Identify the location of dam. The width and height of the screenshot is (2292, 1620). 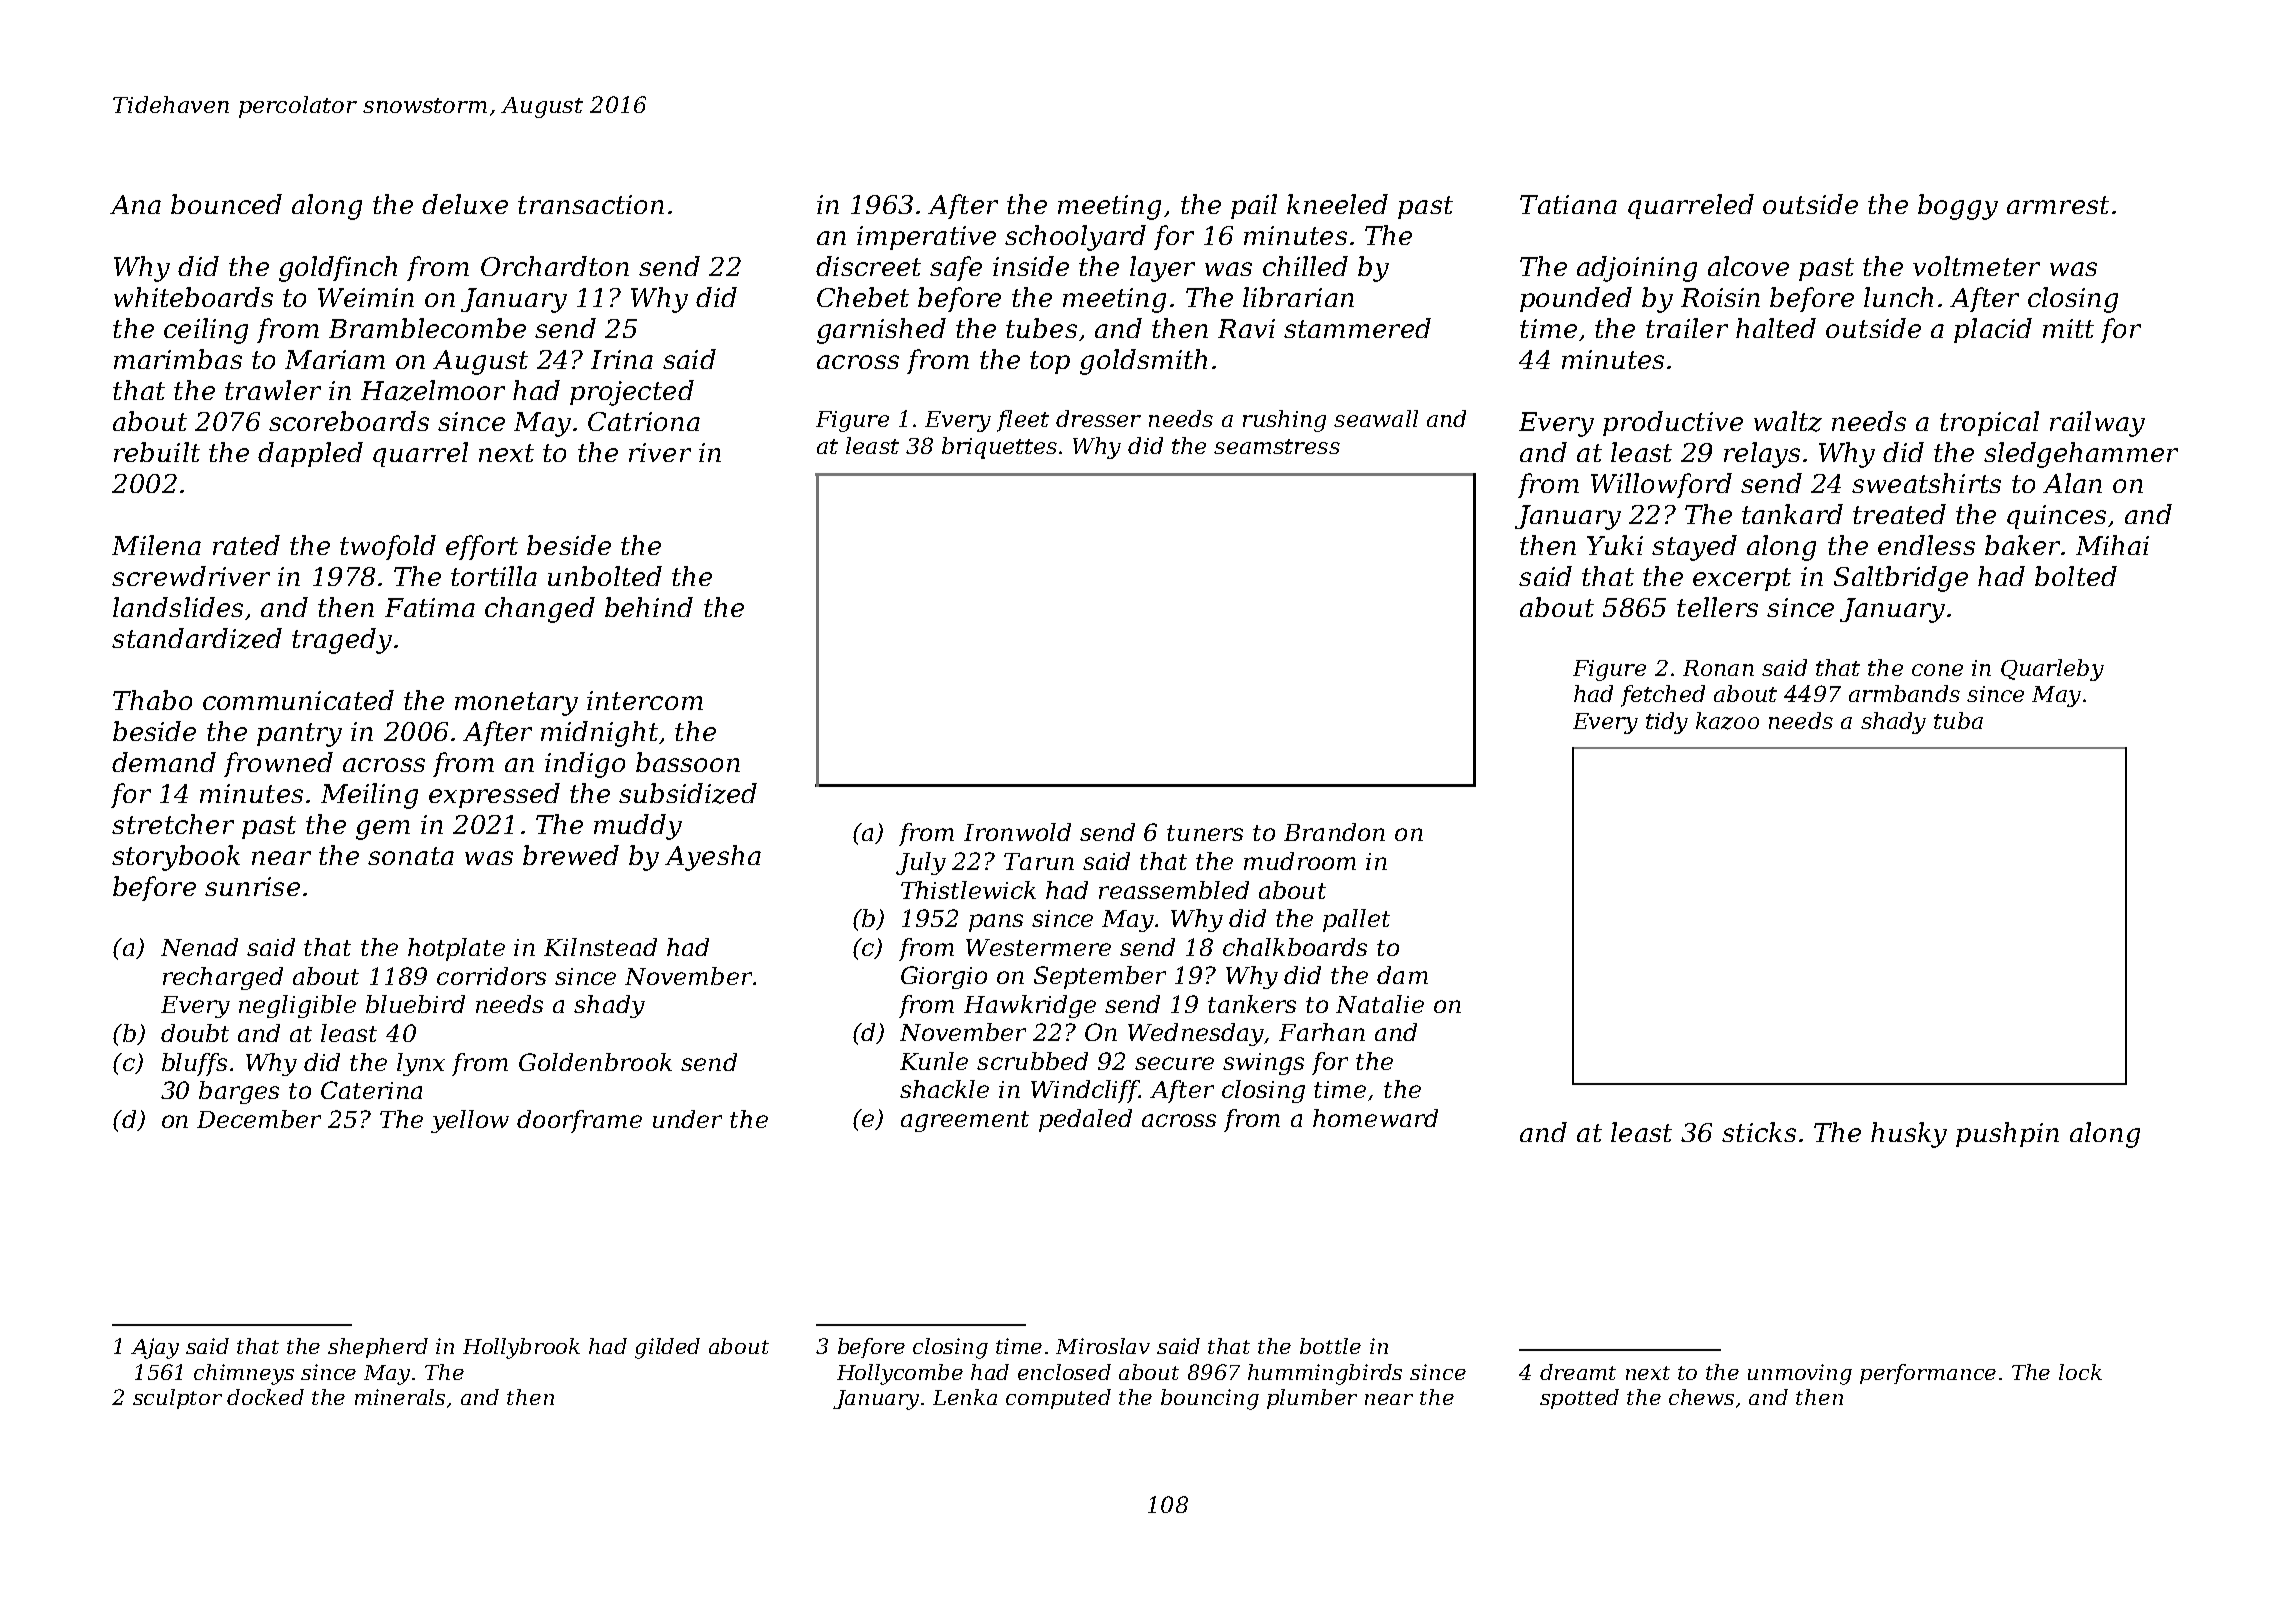
(1402, 975).
